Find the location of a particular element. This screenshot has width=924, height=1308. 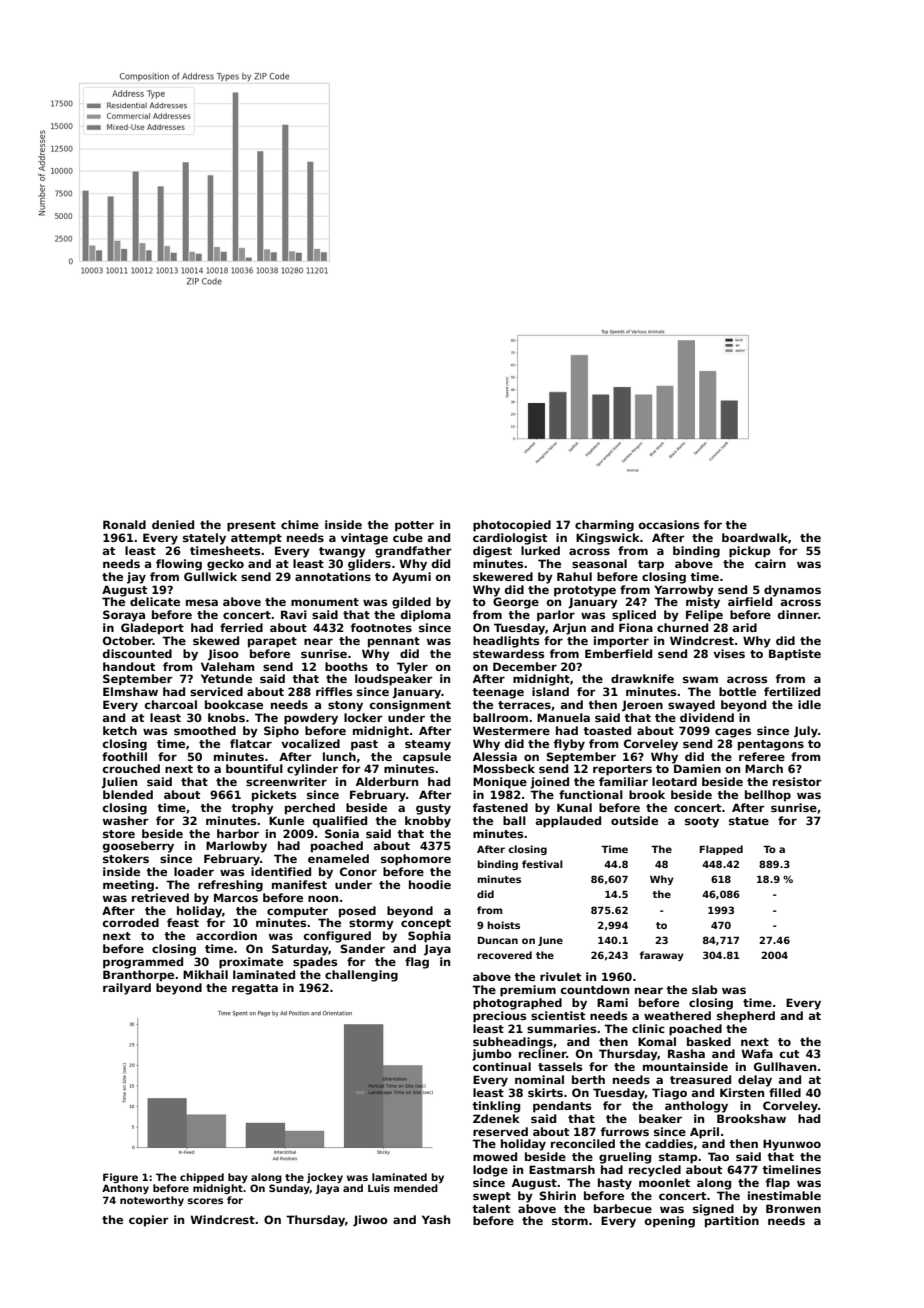

summaries is located at coordinates (561, 1028).
